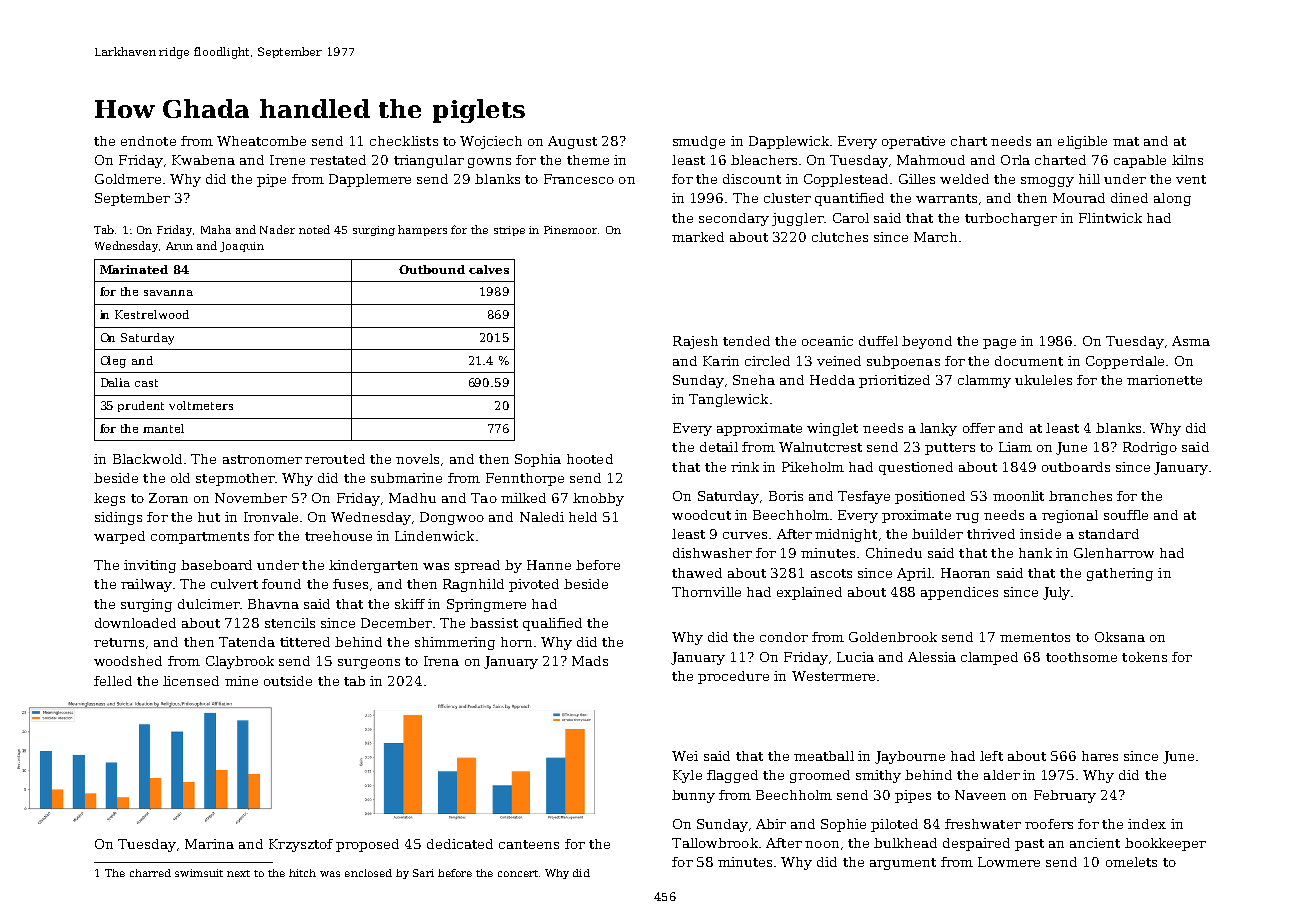  I want to click on spread, so click(477, 566).
